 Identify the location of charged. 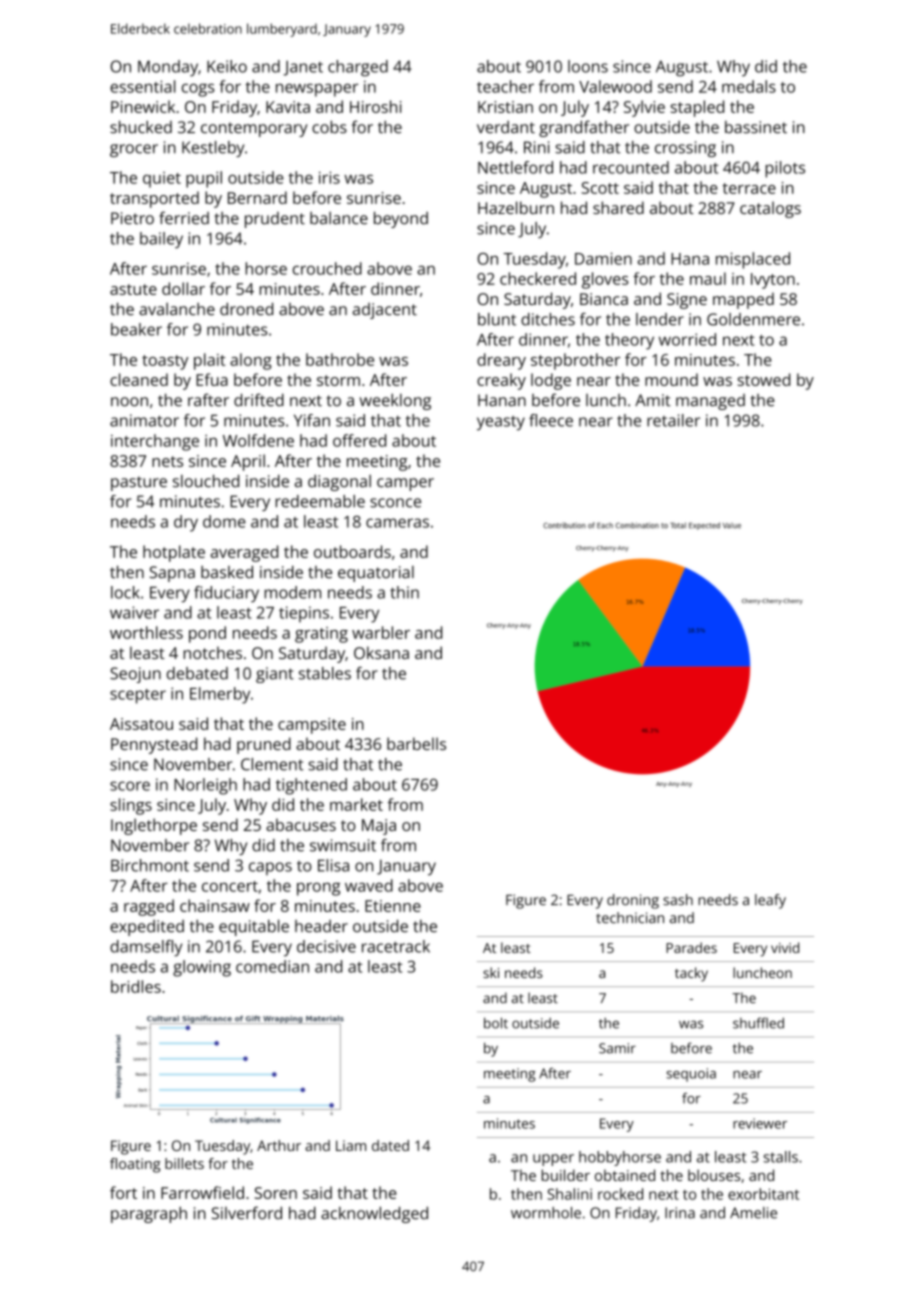
(358, 68).
